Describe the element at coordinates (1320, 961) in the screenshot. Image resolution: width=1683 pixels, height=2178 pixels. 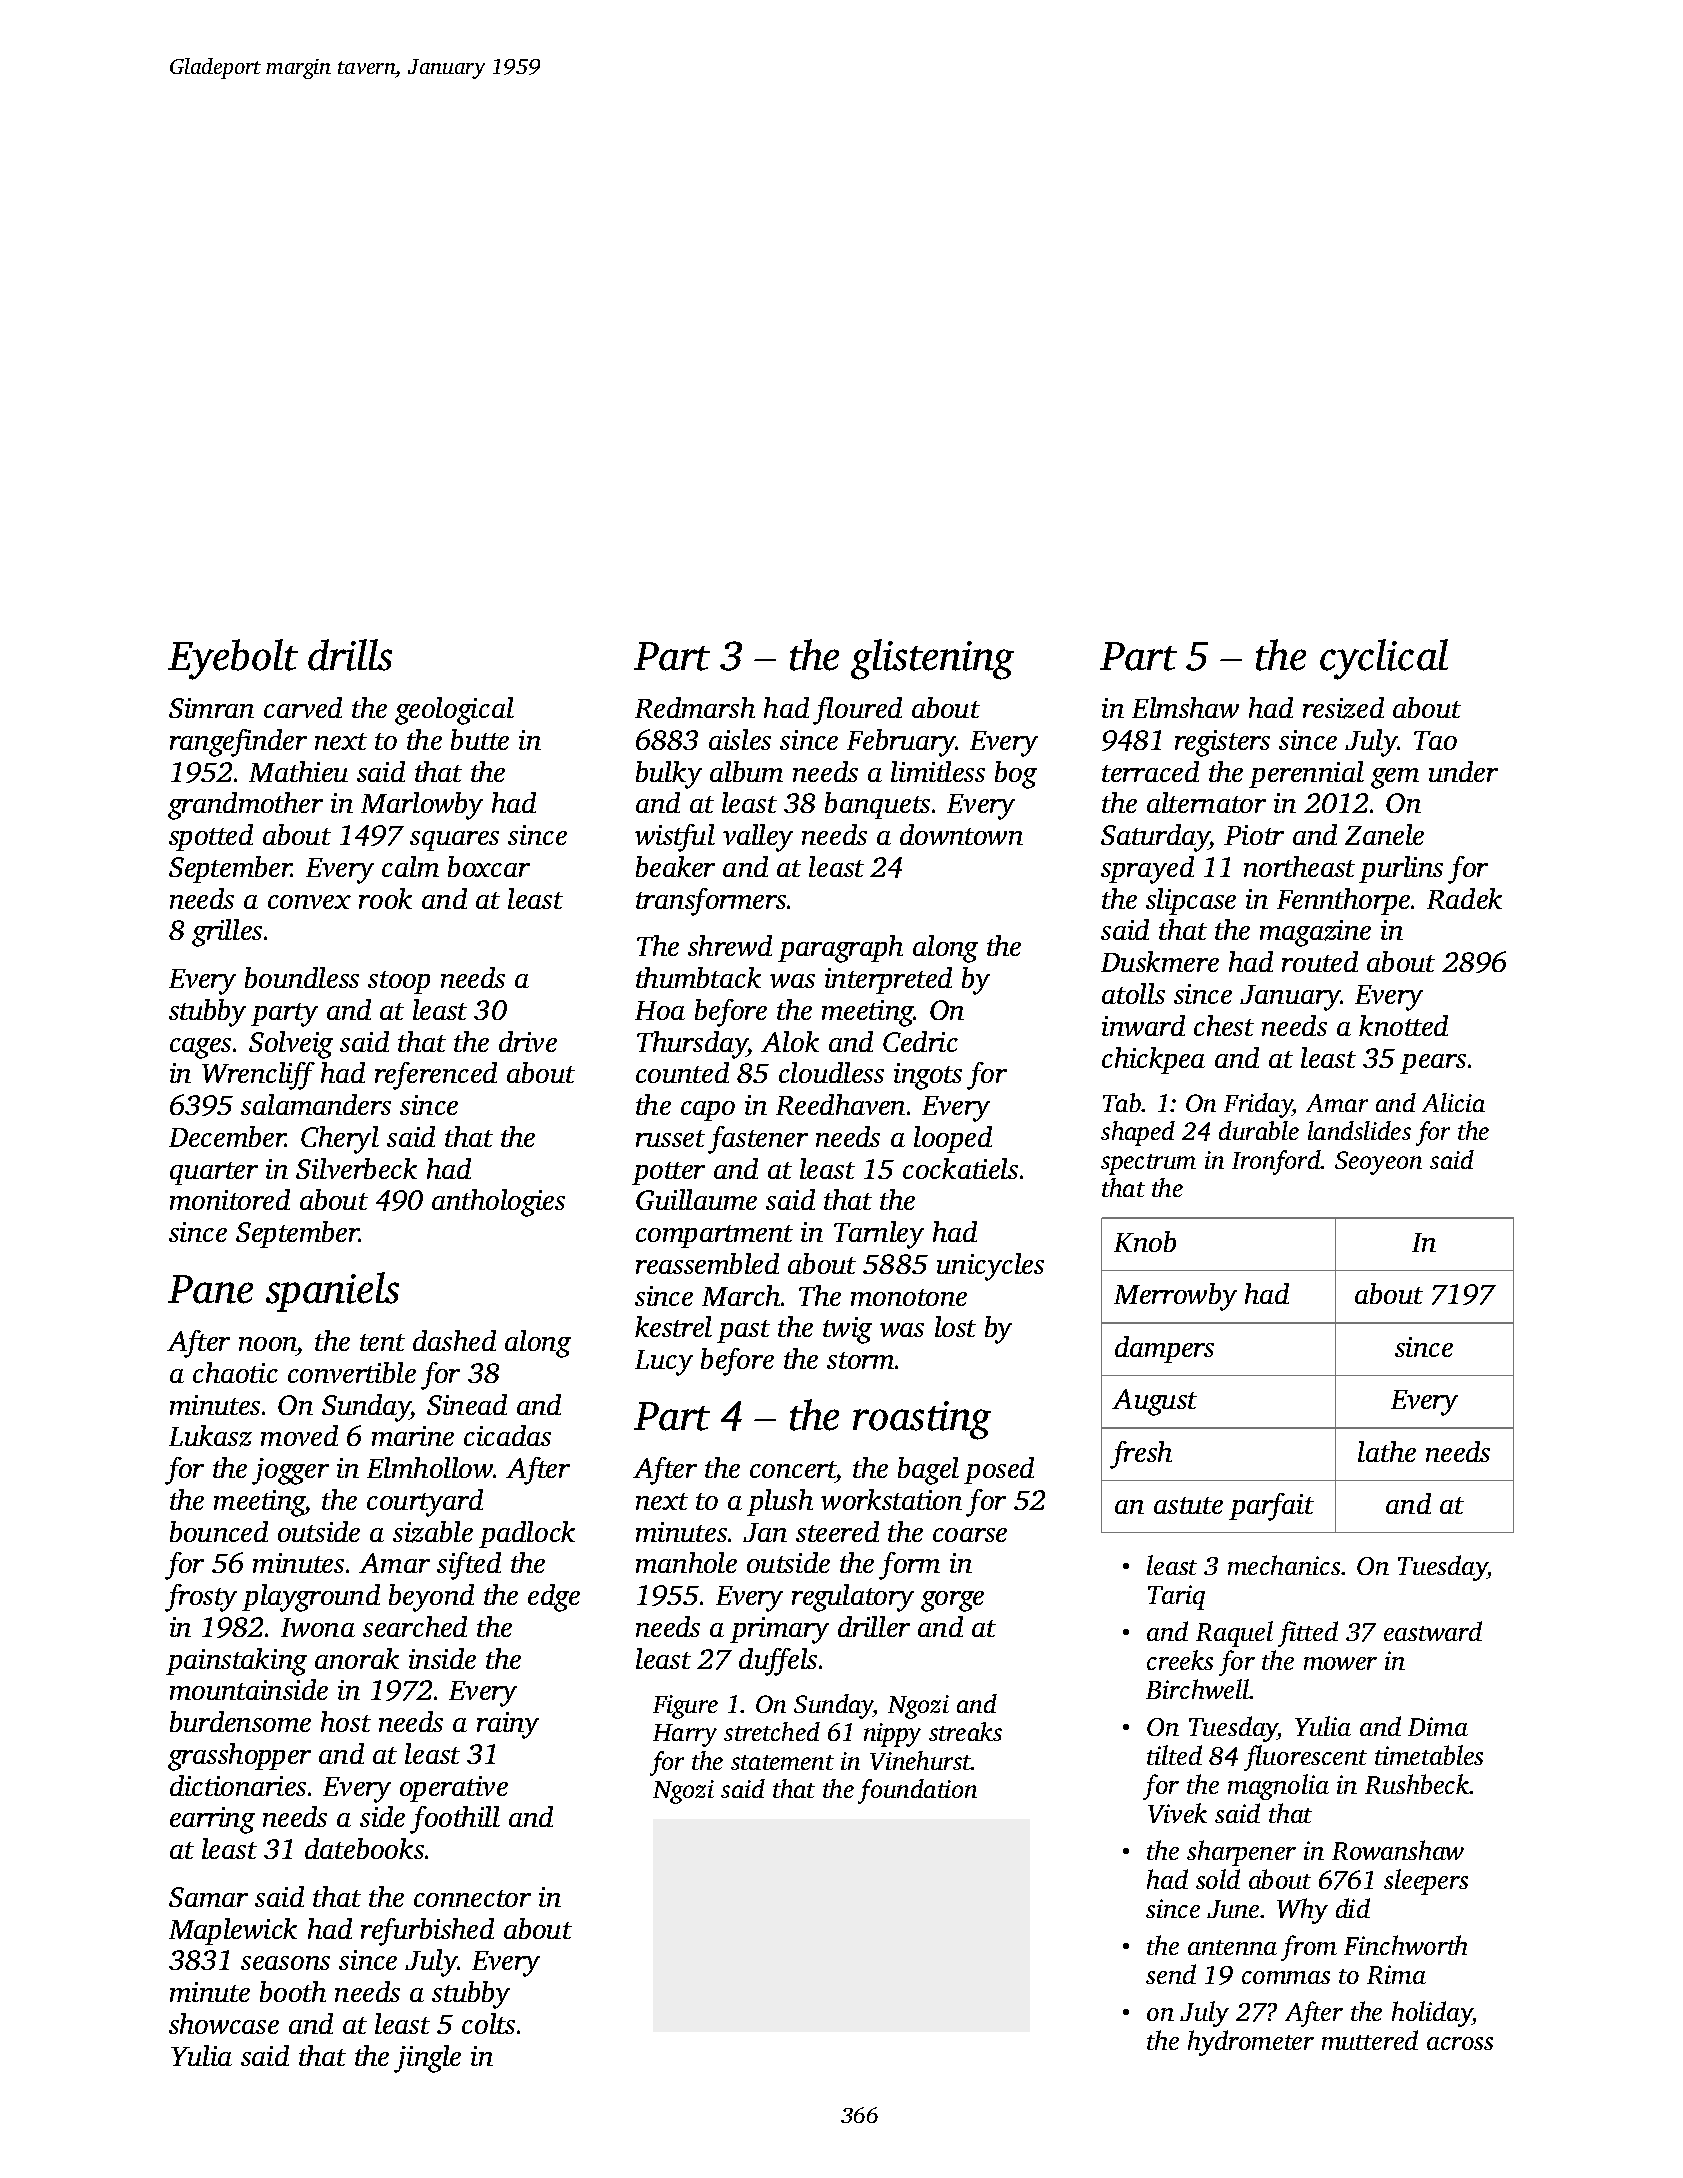
I see `routed` at that location.
